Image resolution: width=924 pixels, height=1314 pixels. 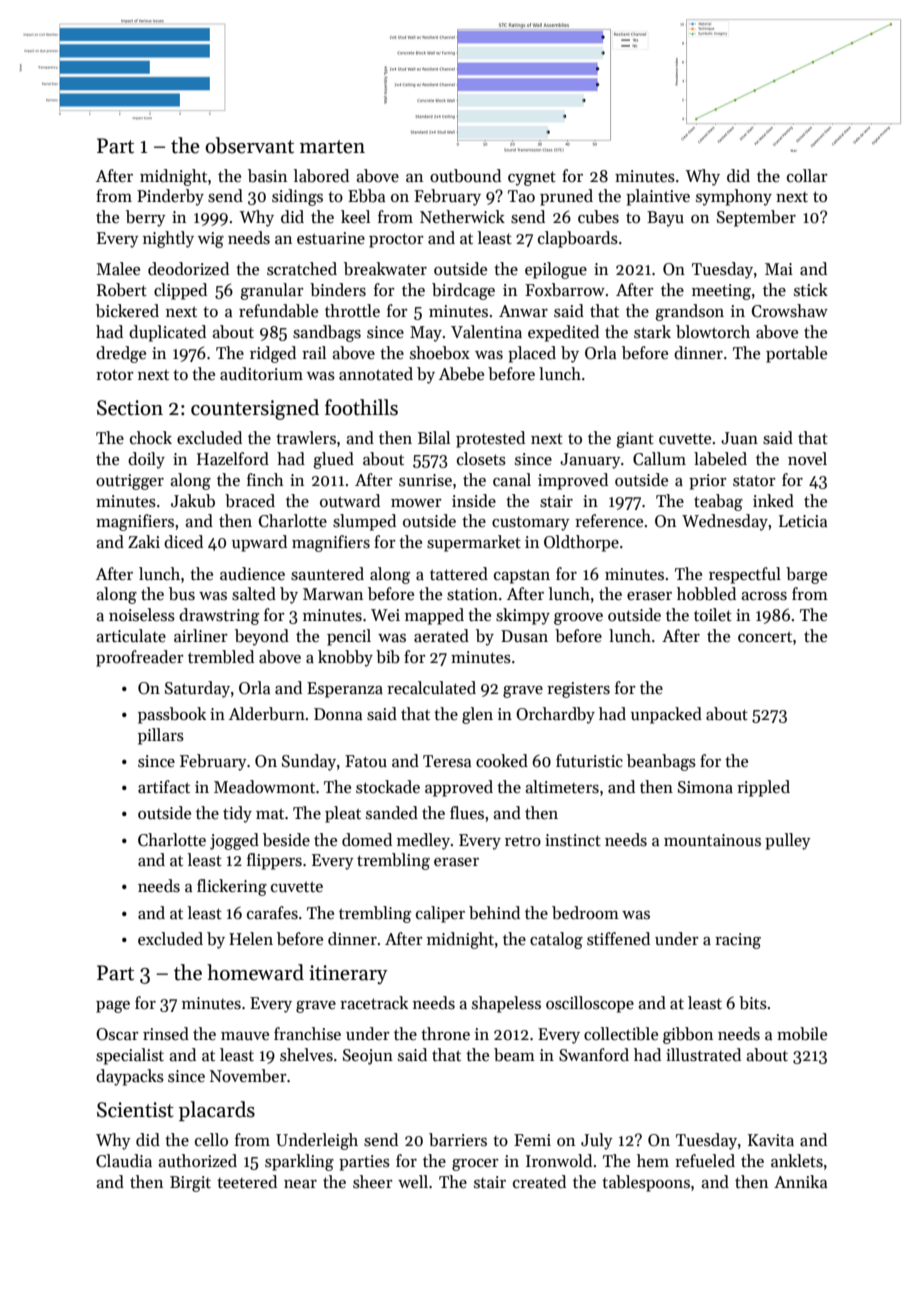 What do you see at coordinates (146, 218) in the screenshot?
I see `berry` at bounding box center [146, 218].
